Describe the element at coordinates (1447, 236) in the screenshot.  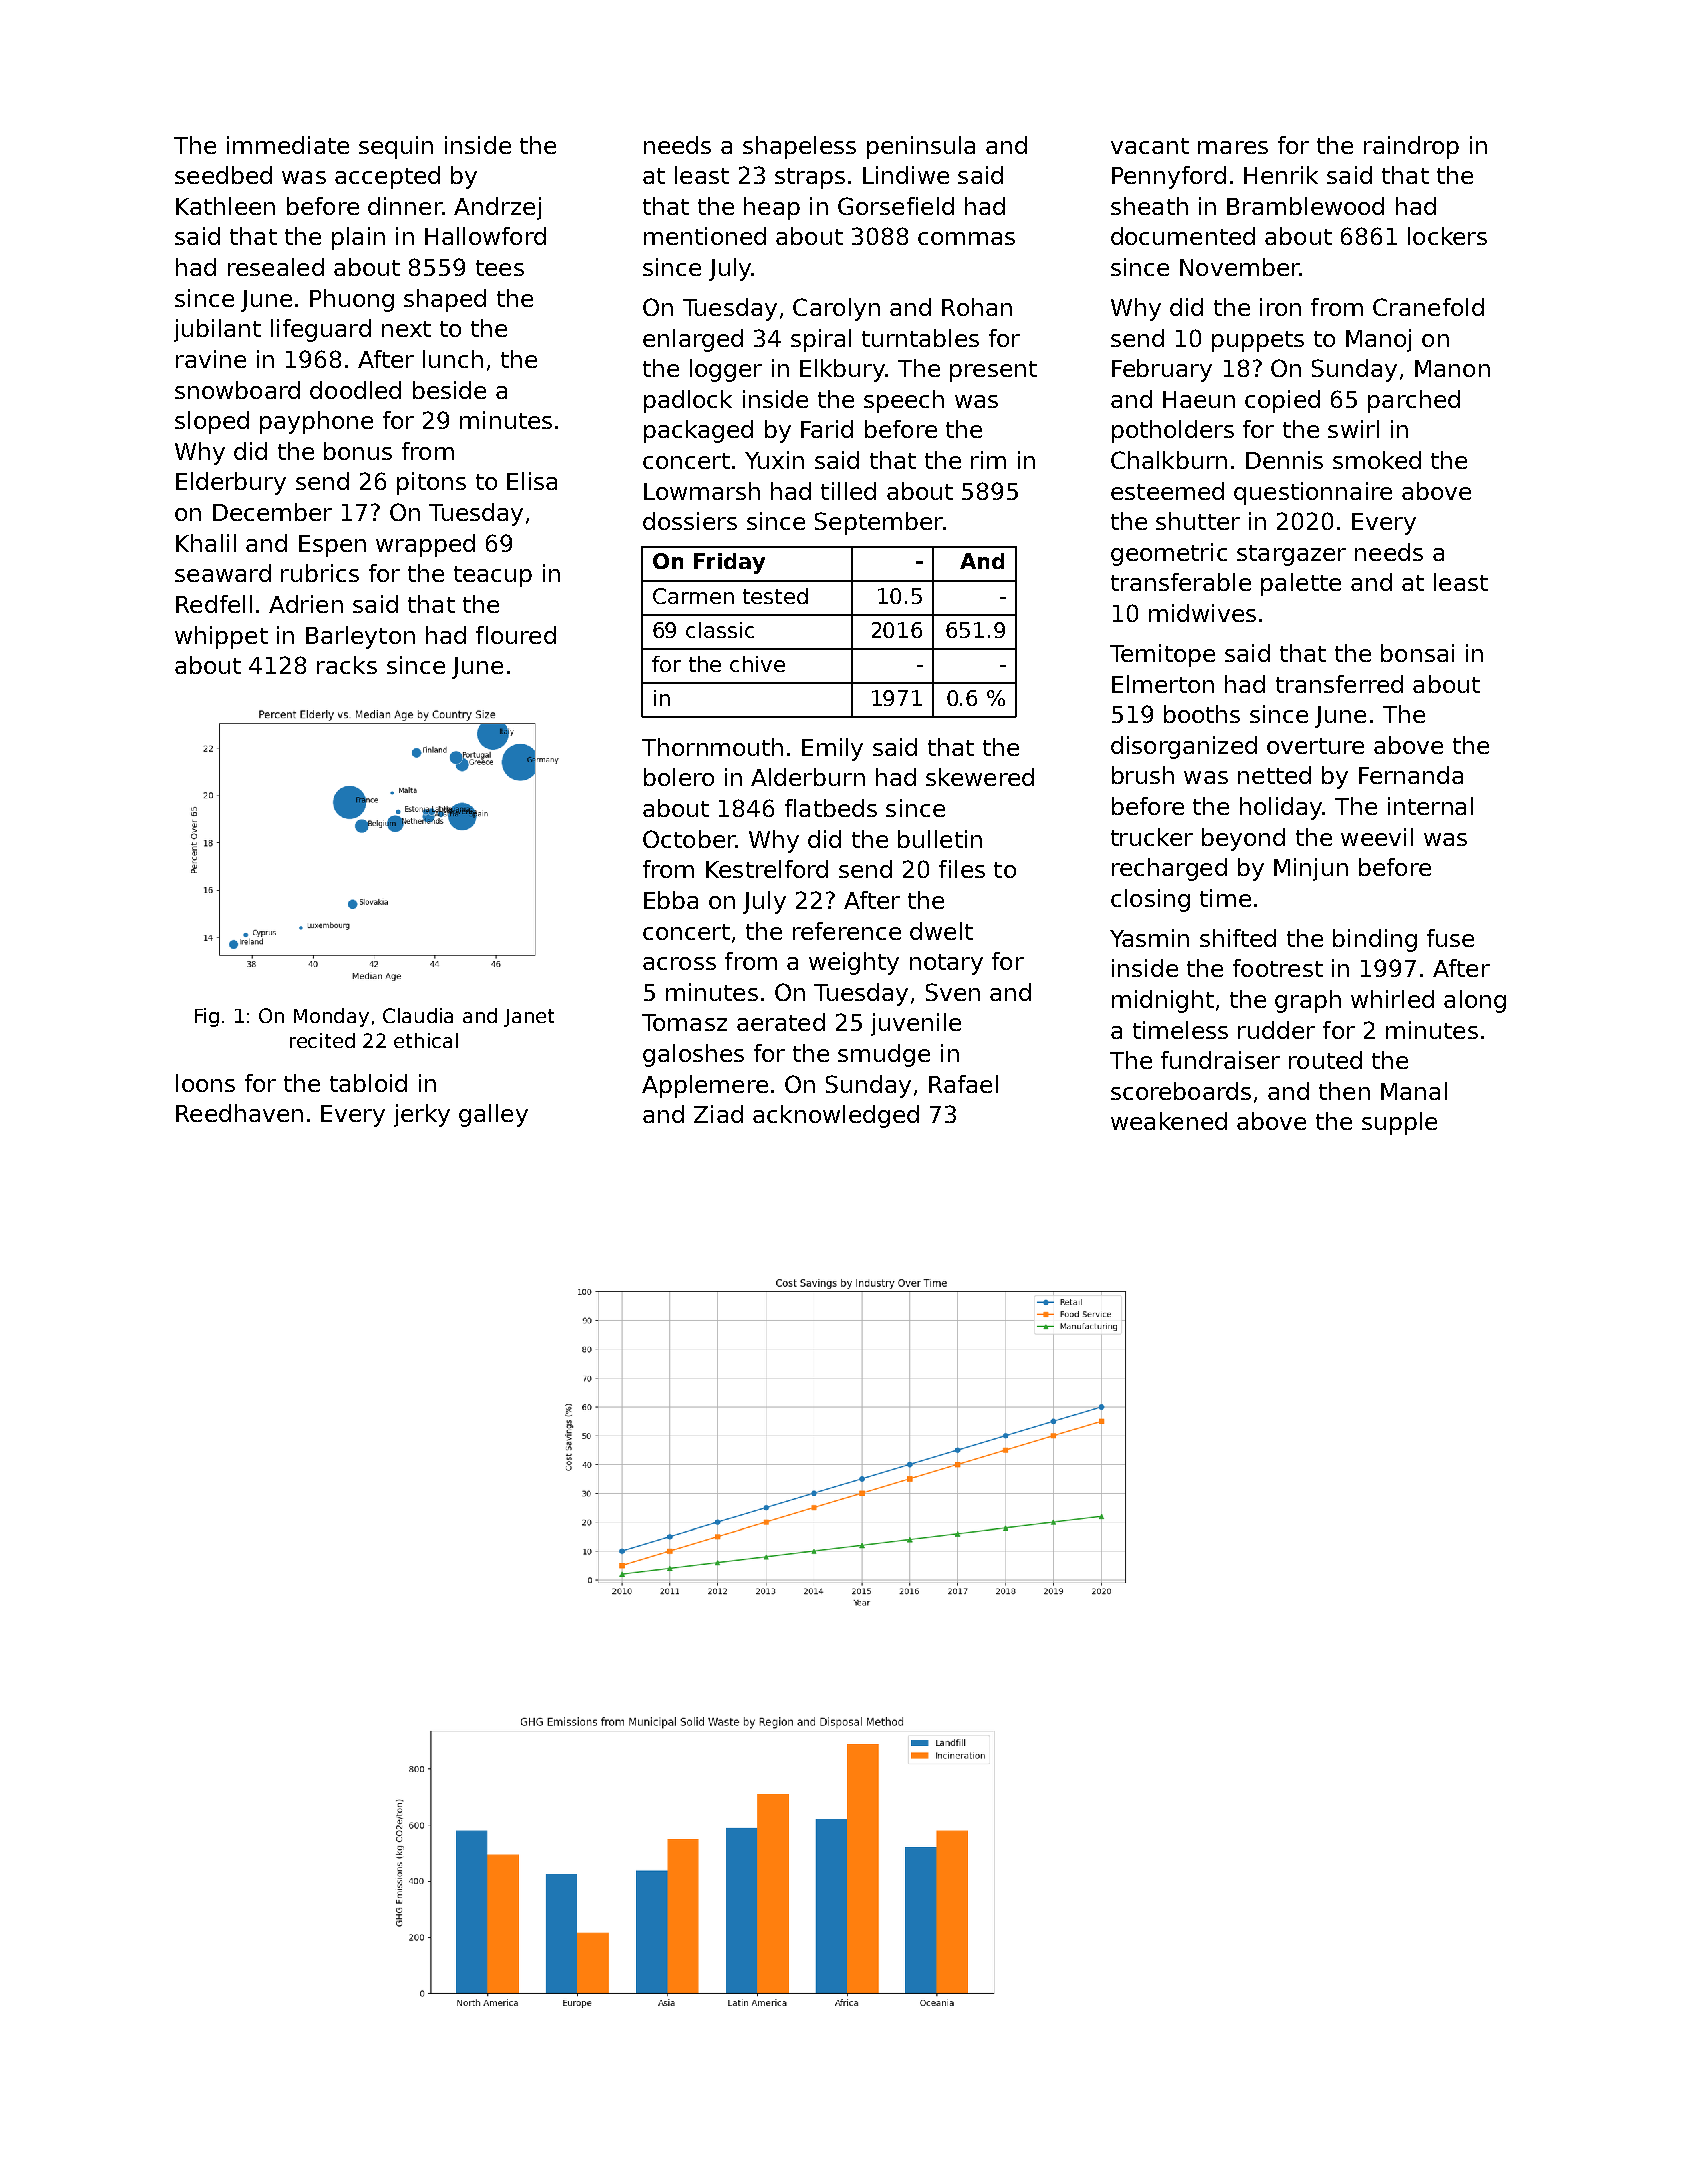
I see `lockers` at that location.
